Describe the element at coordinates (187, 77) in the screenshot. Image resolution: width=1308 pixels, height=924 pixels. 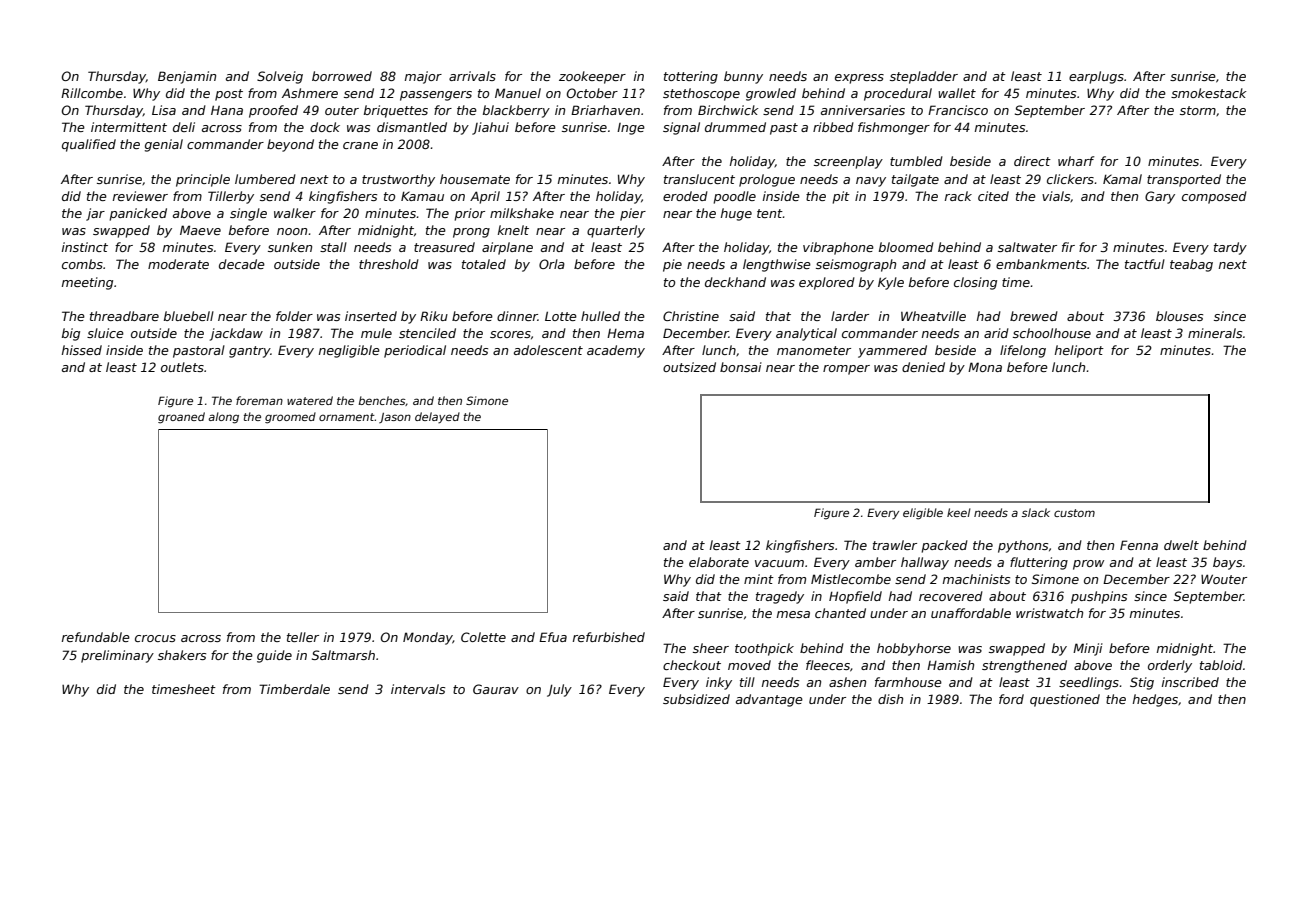
I see `Benjamin` at that location.
